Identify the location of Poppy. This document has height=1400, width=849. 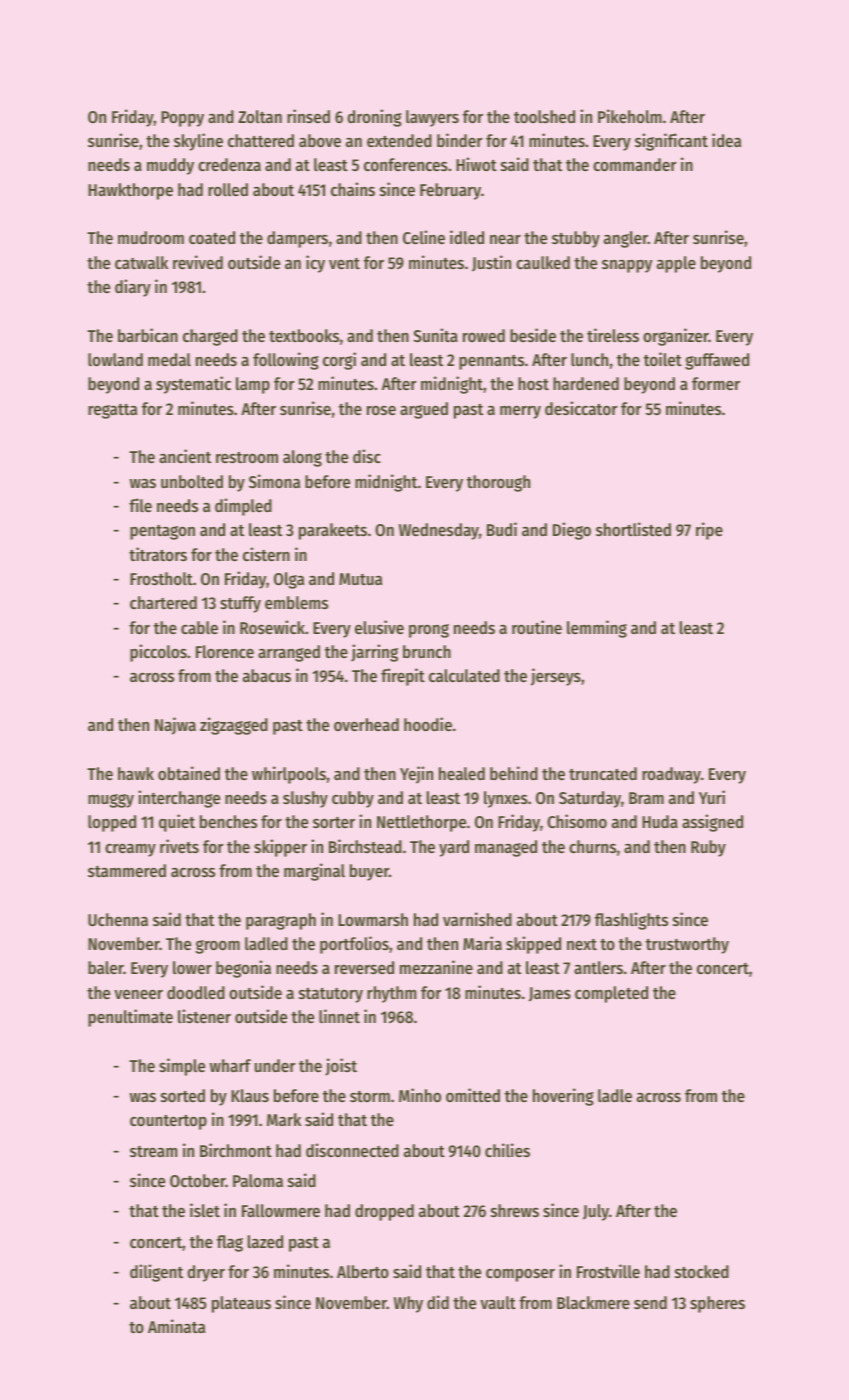
(182, 119).
